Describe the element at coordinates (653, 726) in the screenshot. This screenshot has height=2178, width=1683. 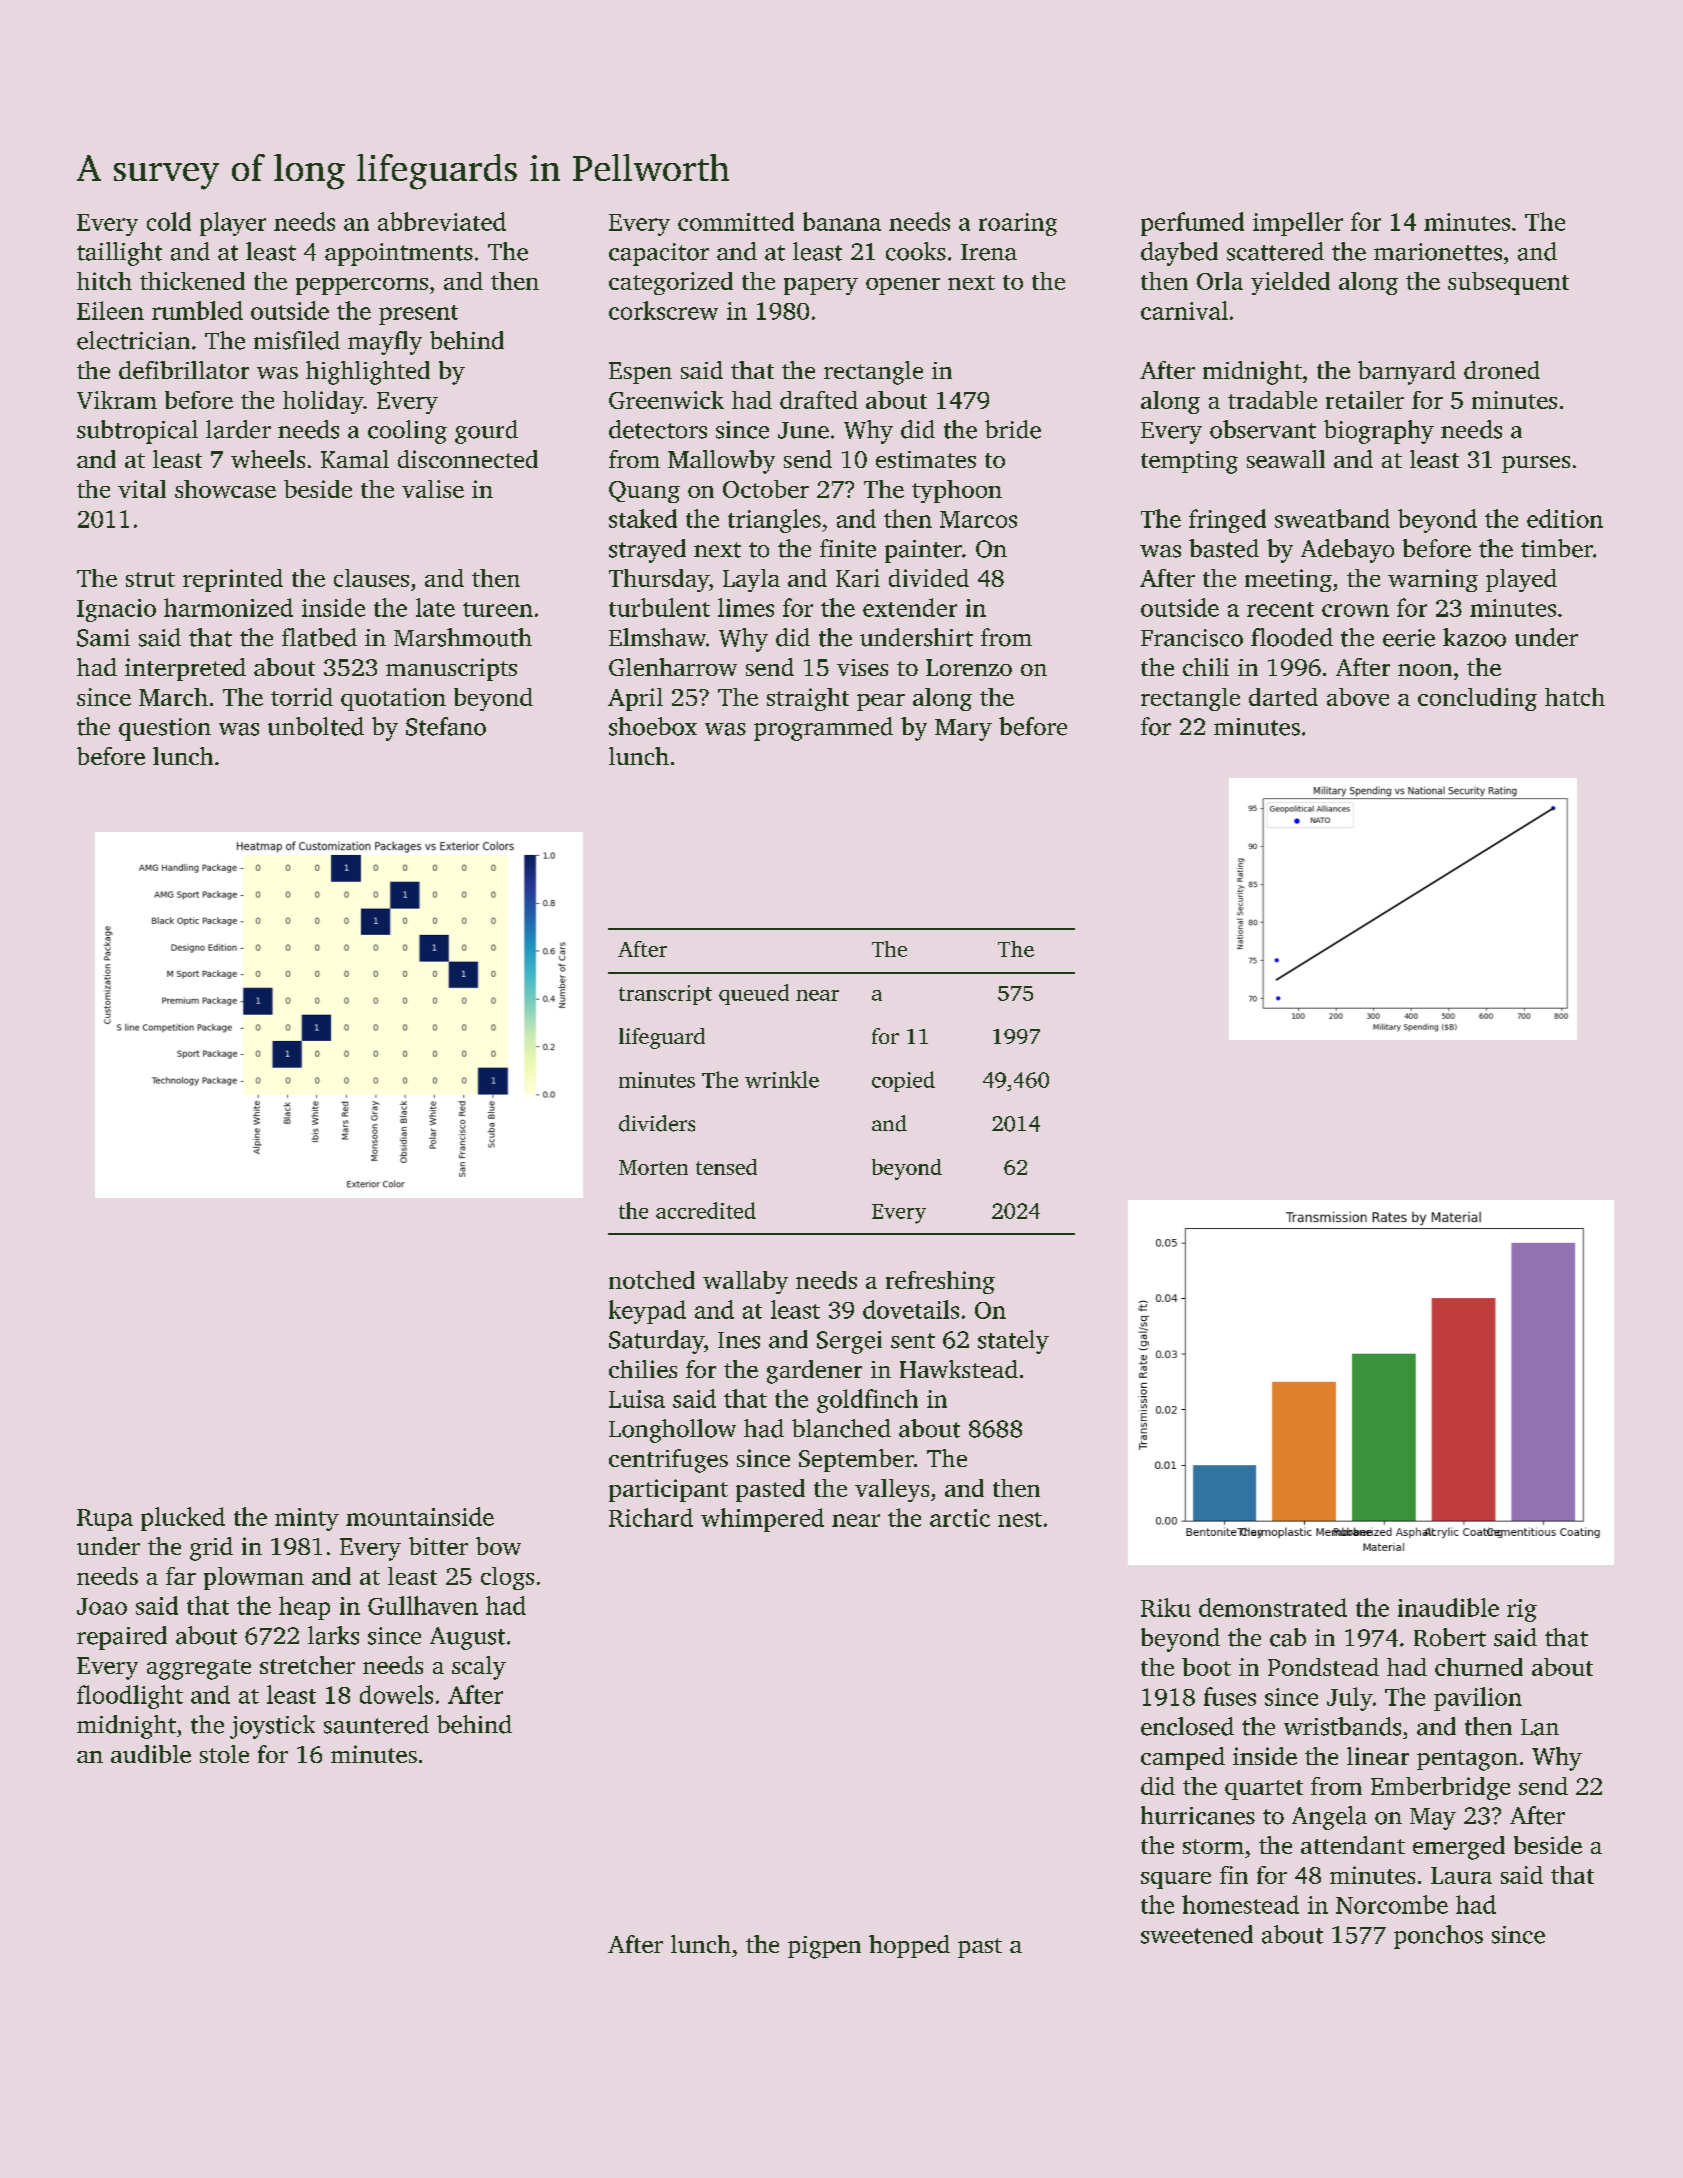
I see `shoebox` at that location.
